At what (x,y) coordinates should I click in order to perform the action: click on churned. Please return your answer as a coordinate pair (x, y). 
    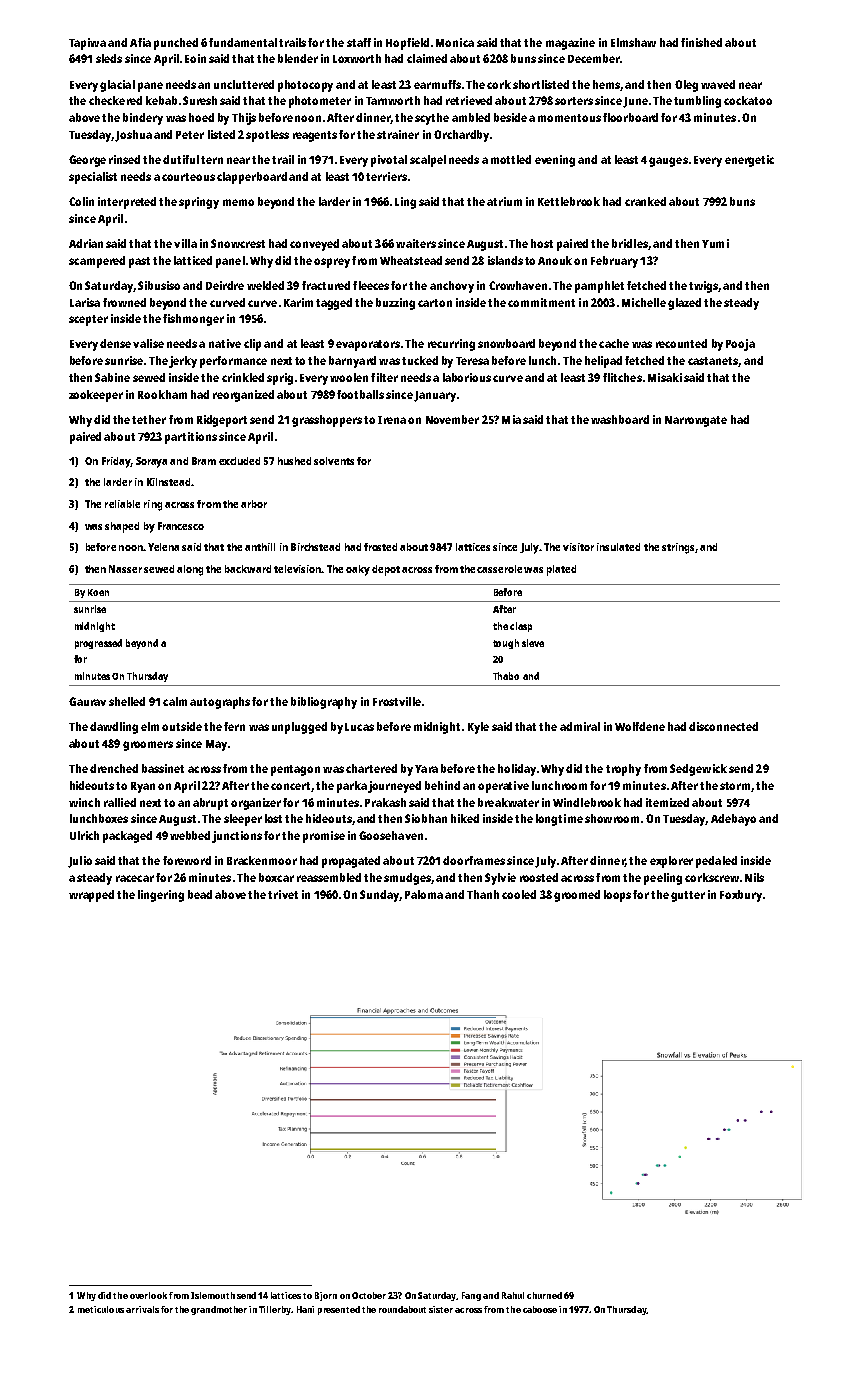
    Looking at the image, I should click on (544, 1295).
